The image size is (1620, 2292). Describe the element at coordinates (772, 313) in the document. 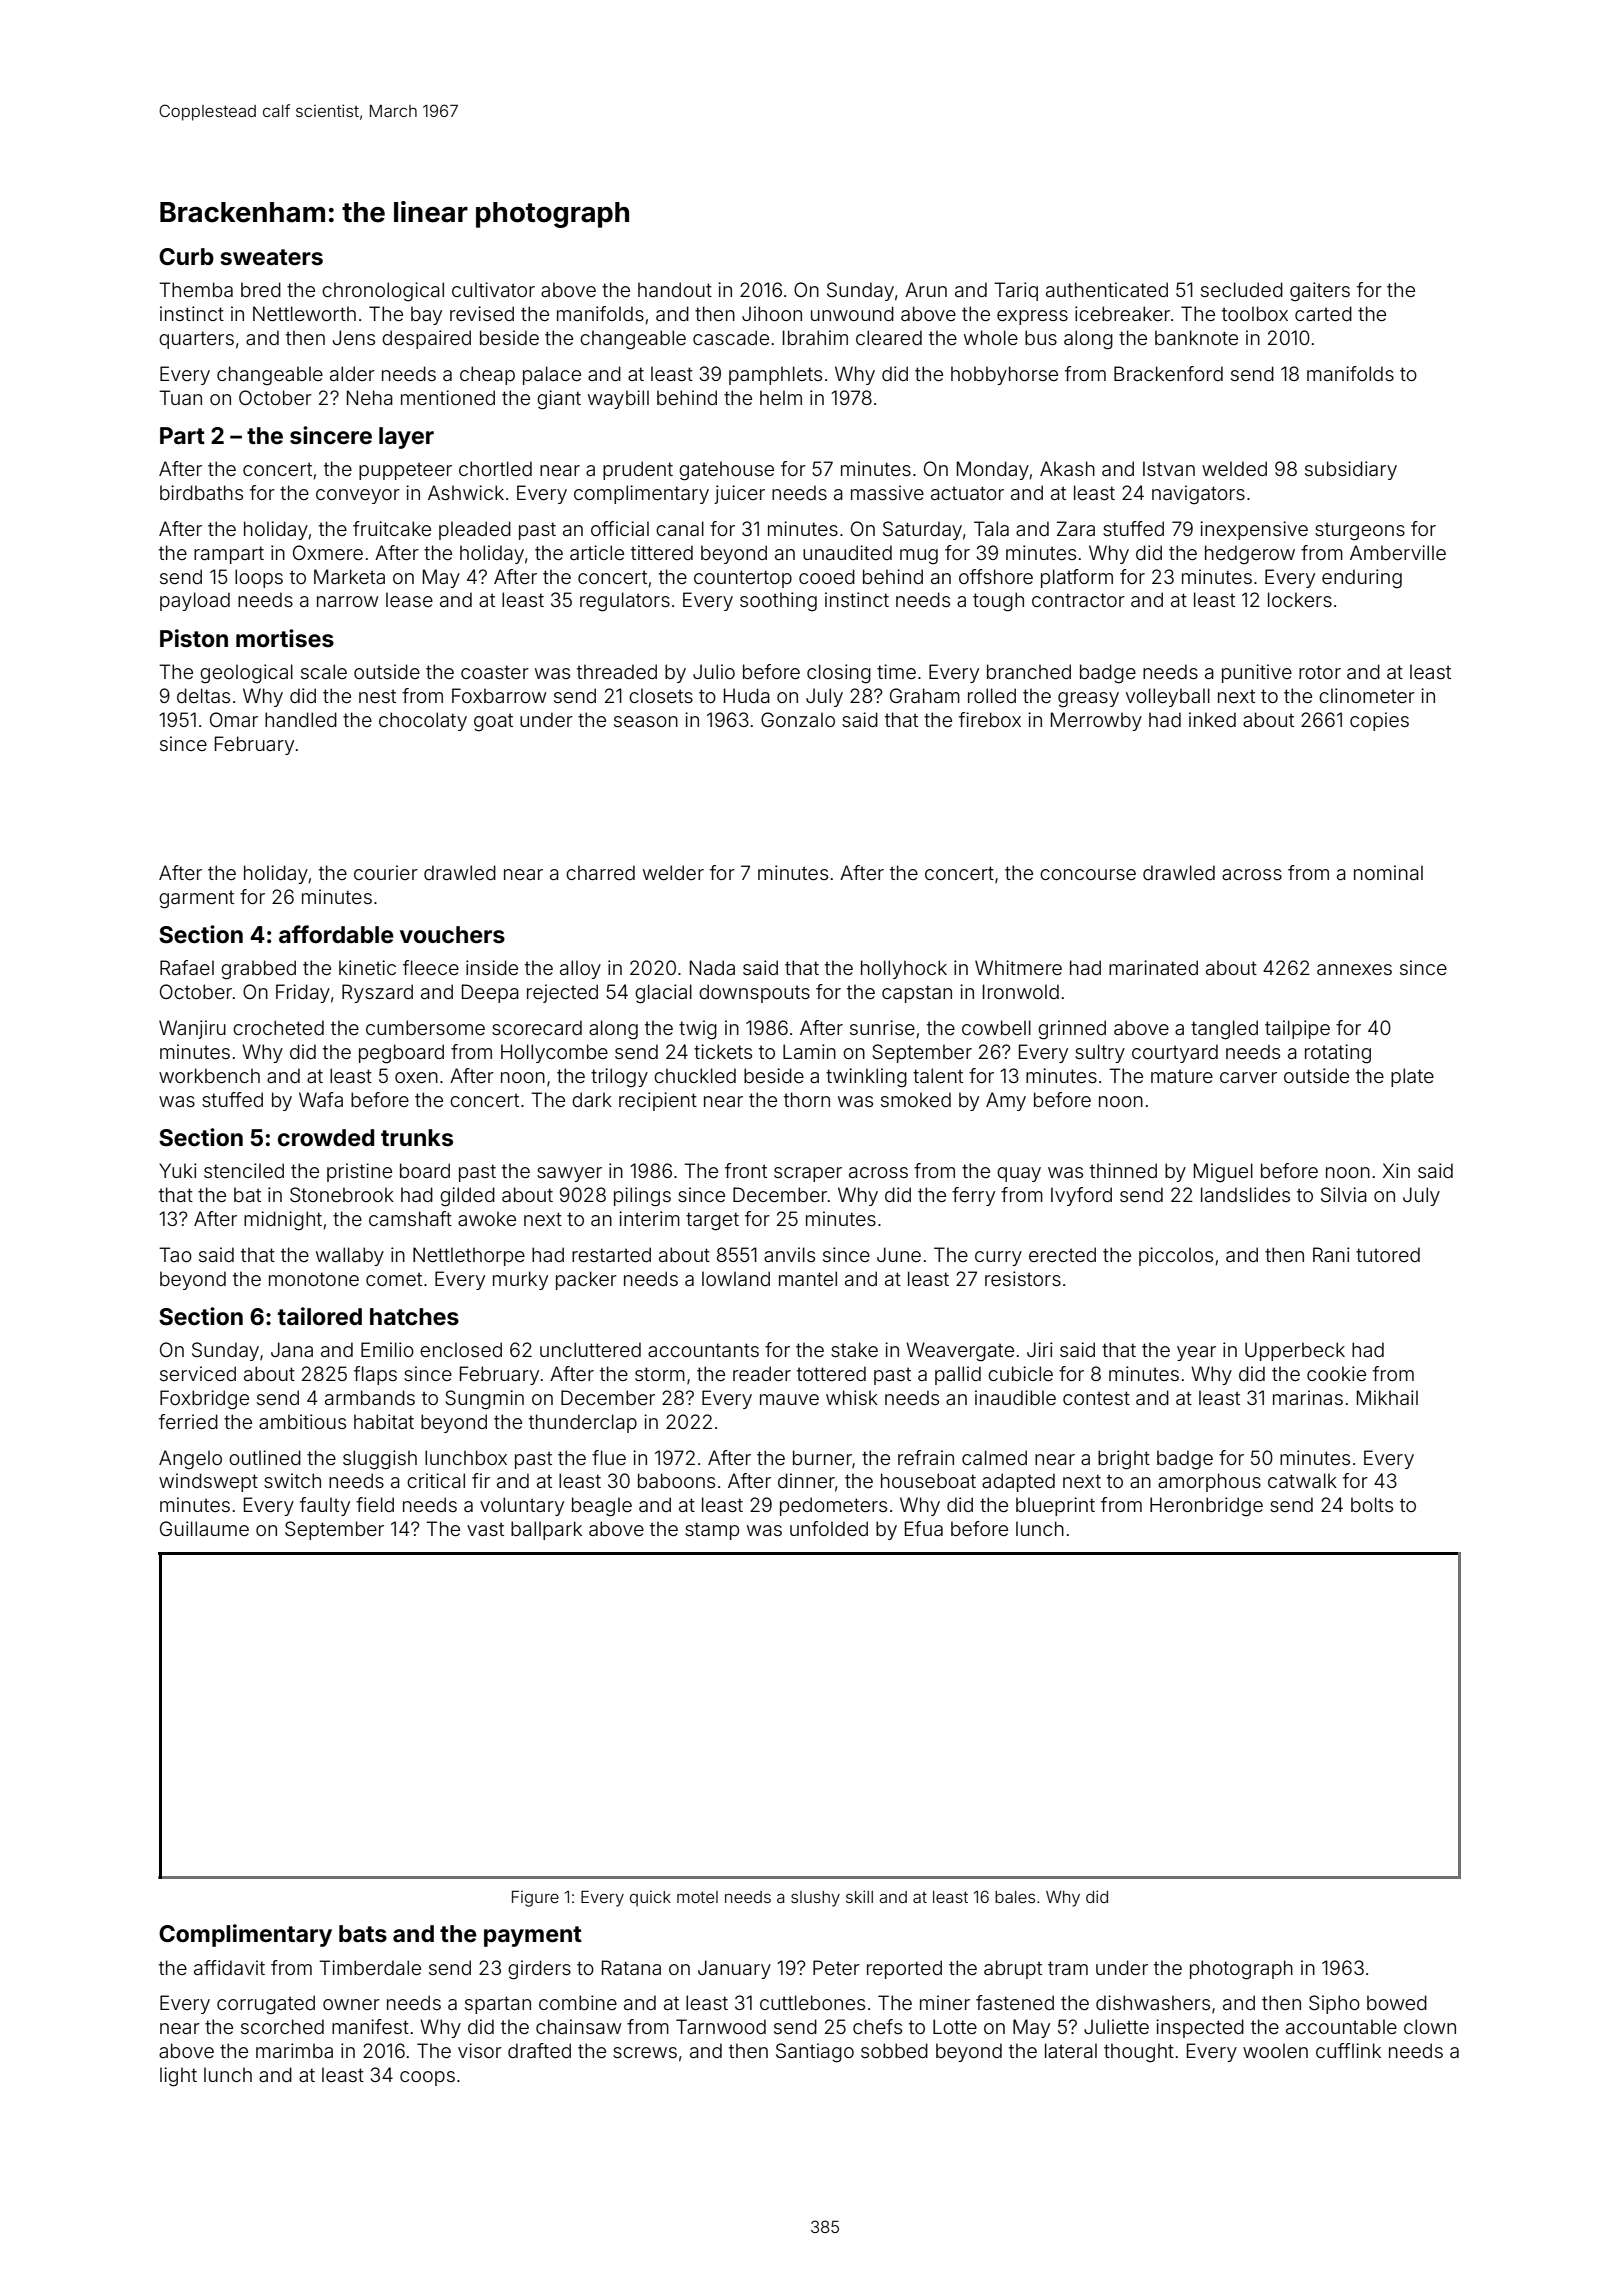

I see `Jihoon` at that location.
